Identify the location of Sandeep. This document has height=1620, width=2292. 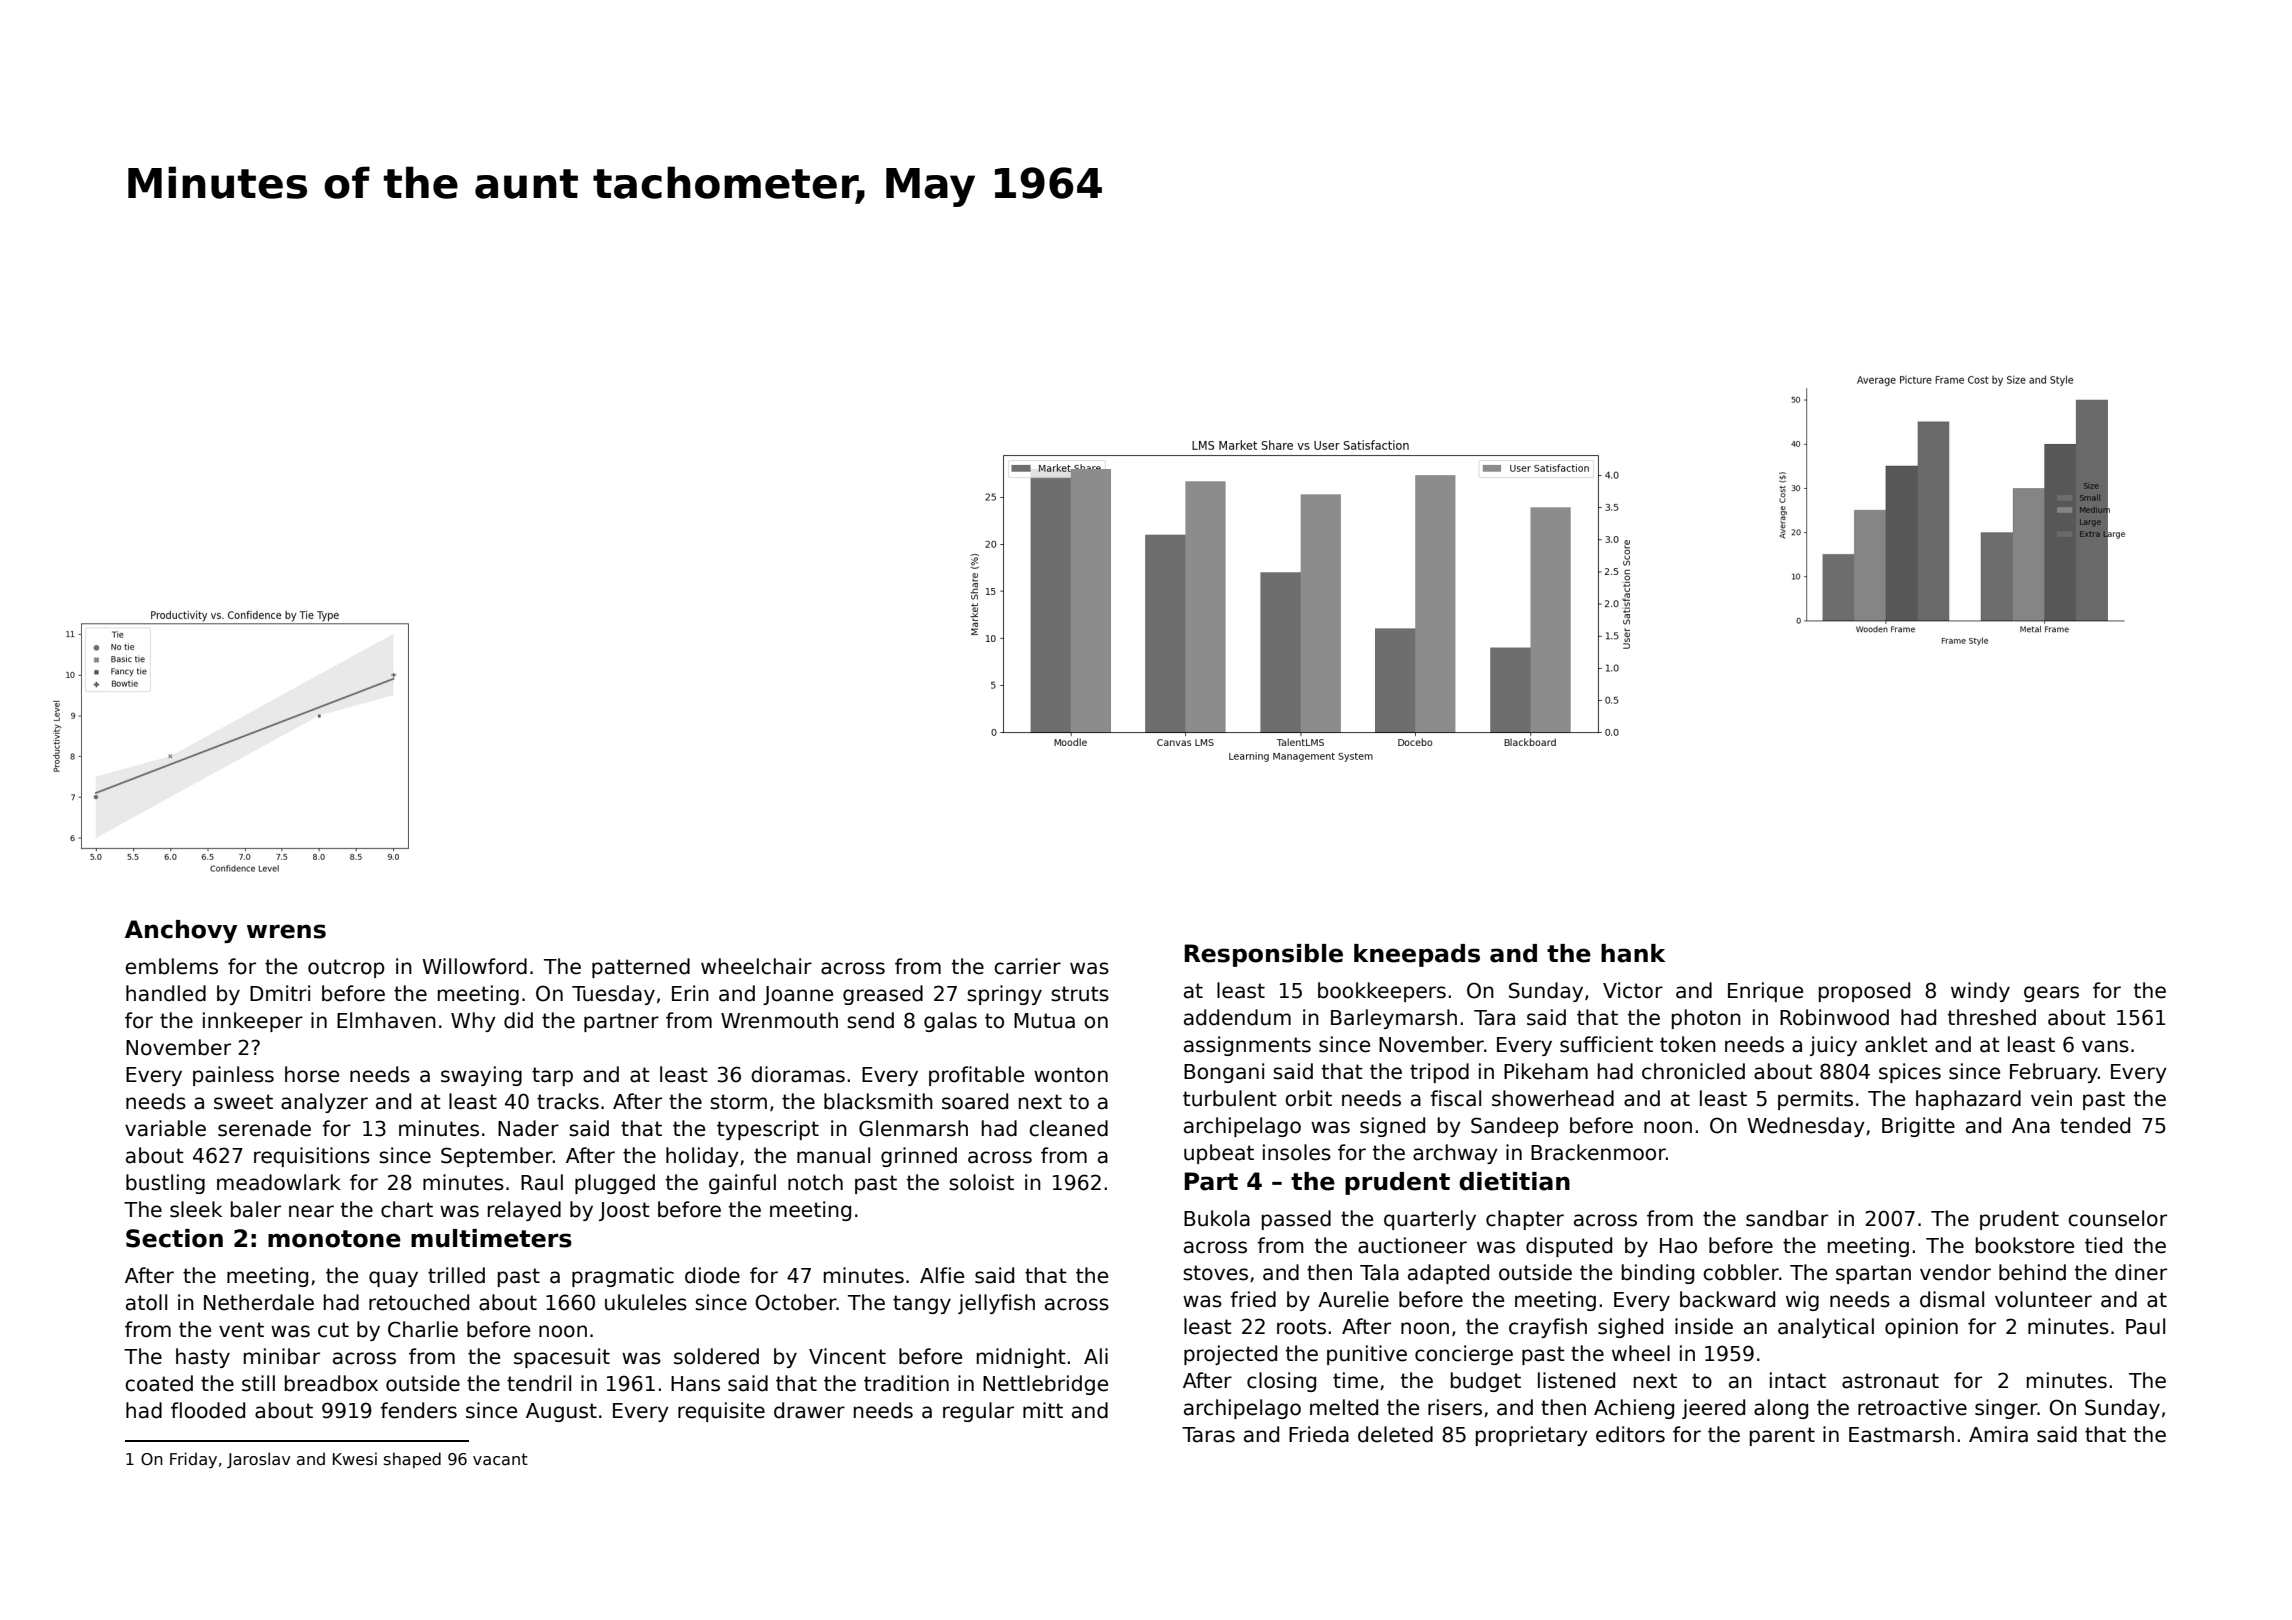
(1514, 1127).
